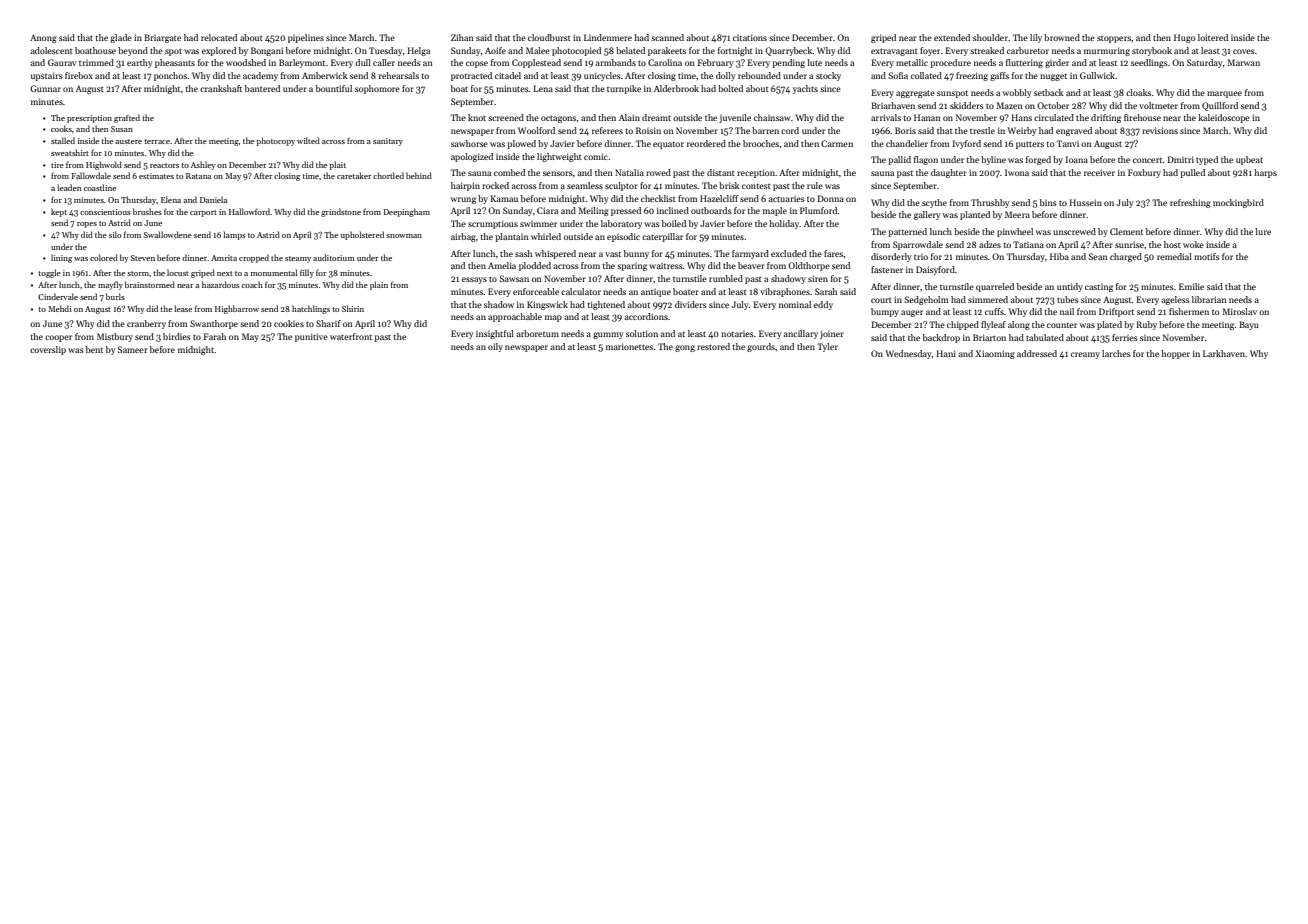  Describe the element at coordinates (608, 37) in the screenshot. I see `Lindenmere` at that location.
